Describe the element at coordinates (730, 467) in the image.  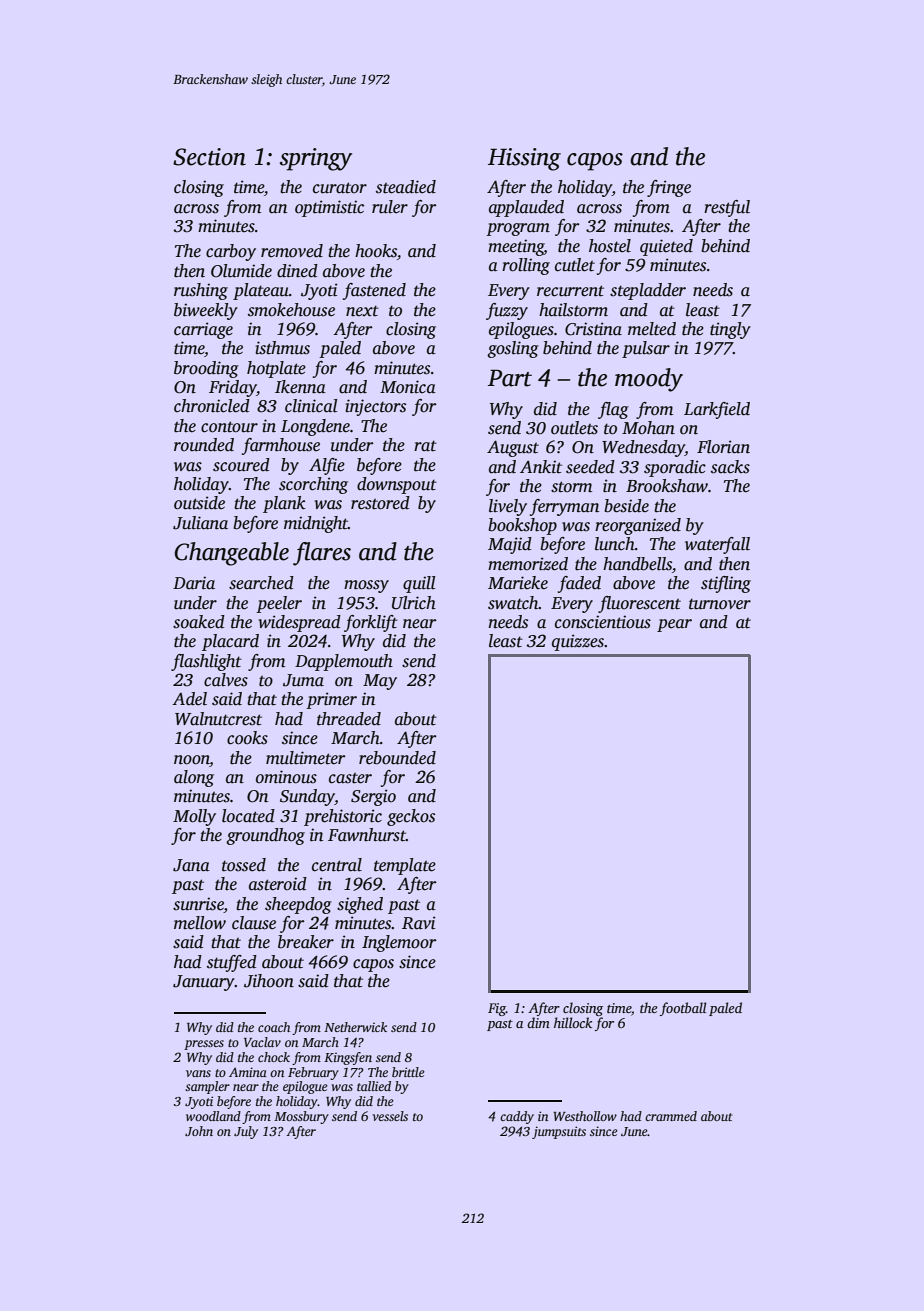
I see `sacks` at that location.
